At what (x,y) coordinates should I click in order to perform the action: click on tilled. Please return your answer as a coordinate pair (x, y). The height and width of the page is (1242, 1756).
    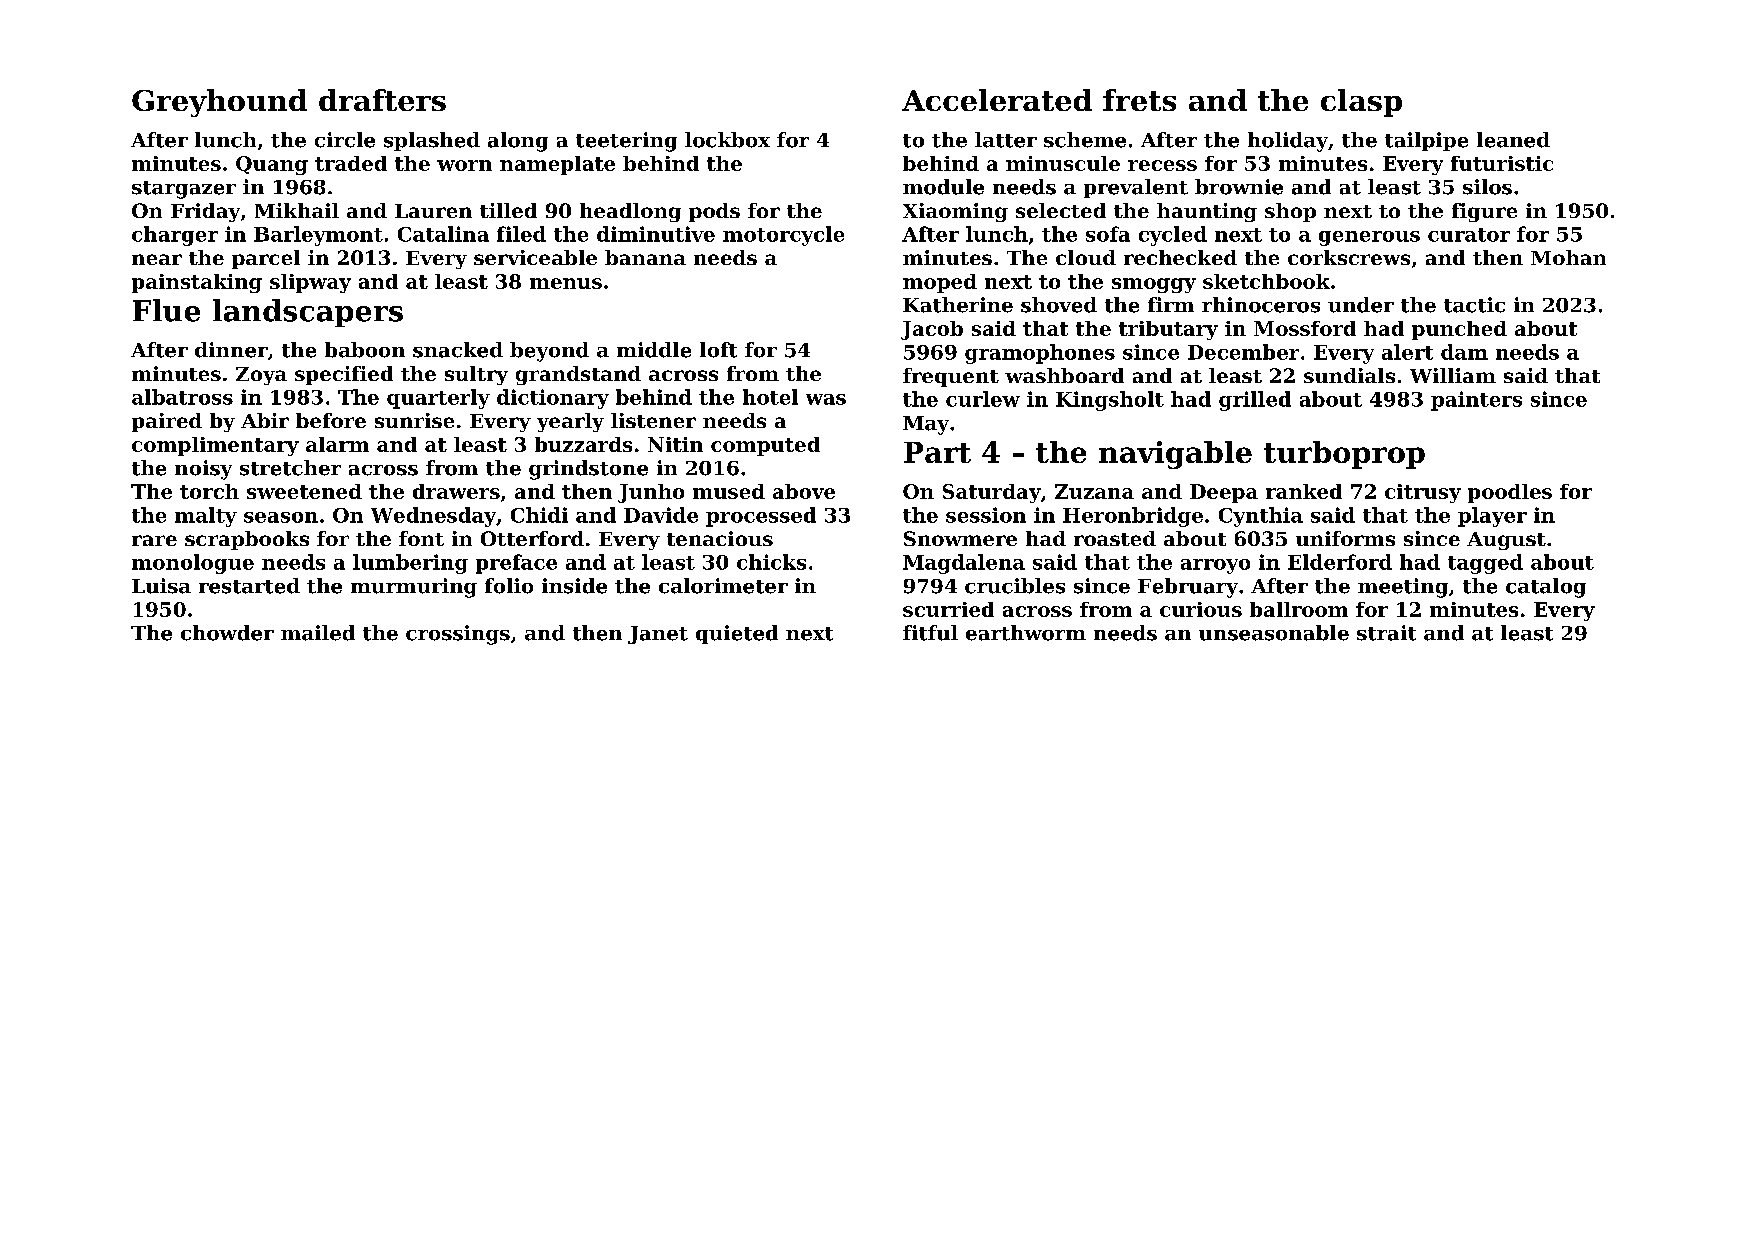
    Looking at the image, I should click on (508, 210).
